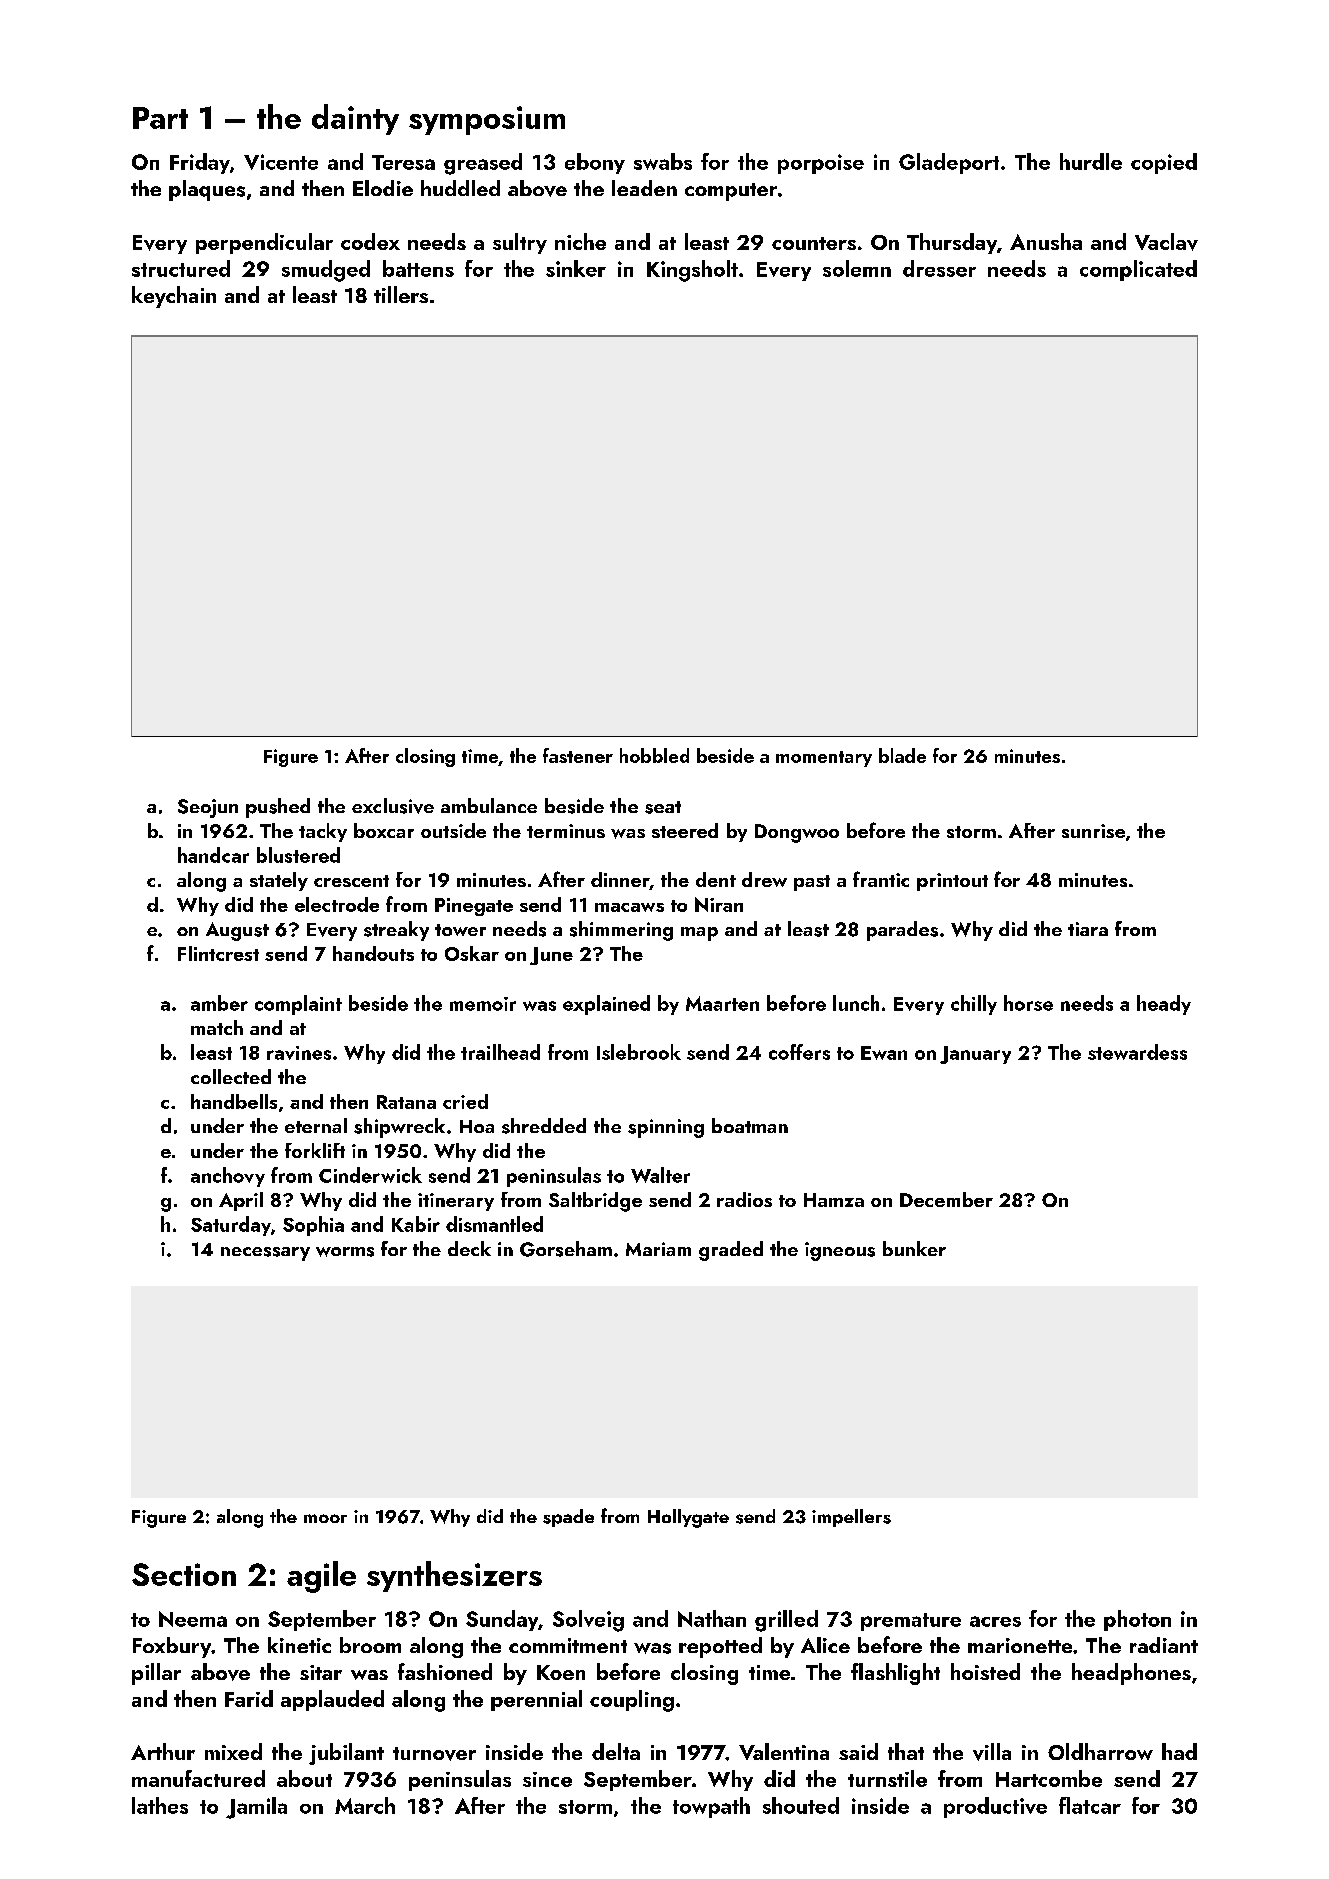  Describe the element at coordinates (1091, 161) in the image. I see `hurdle` at that location.
